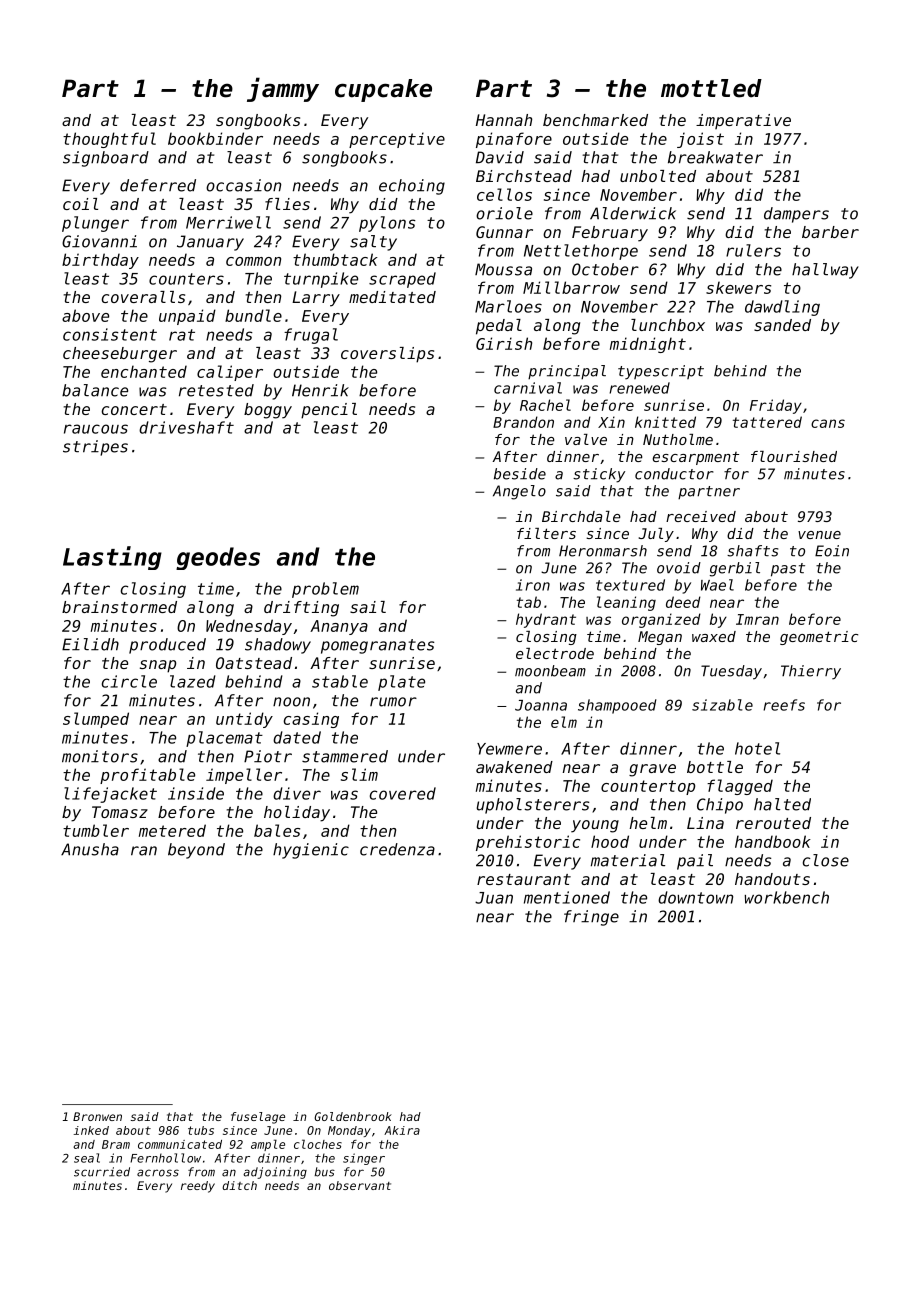  Describe the element at coordinates (555, 653) in the document. I see `electrode` at that location.
